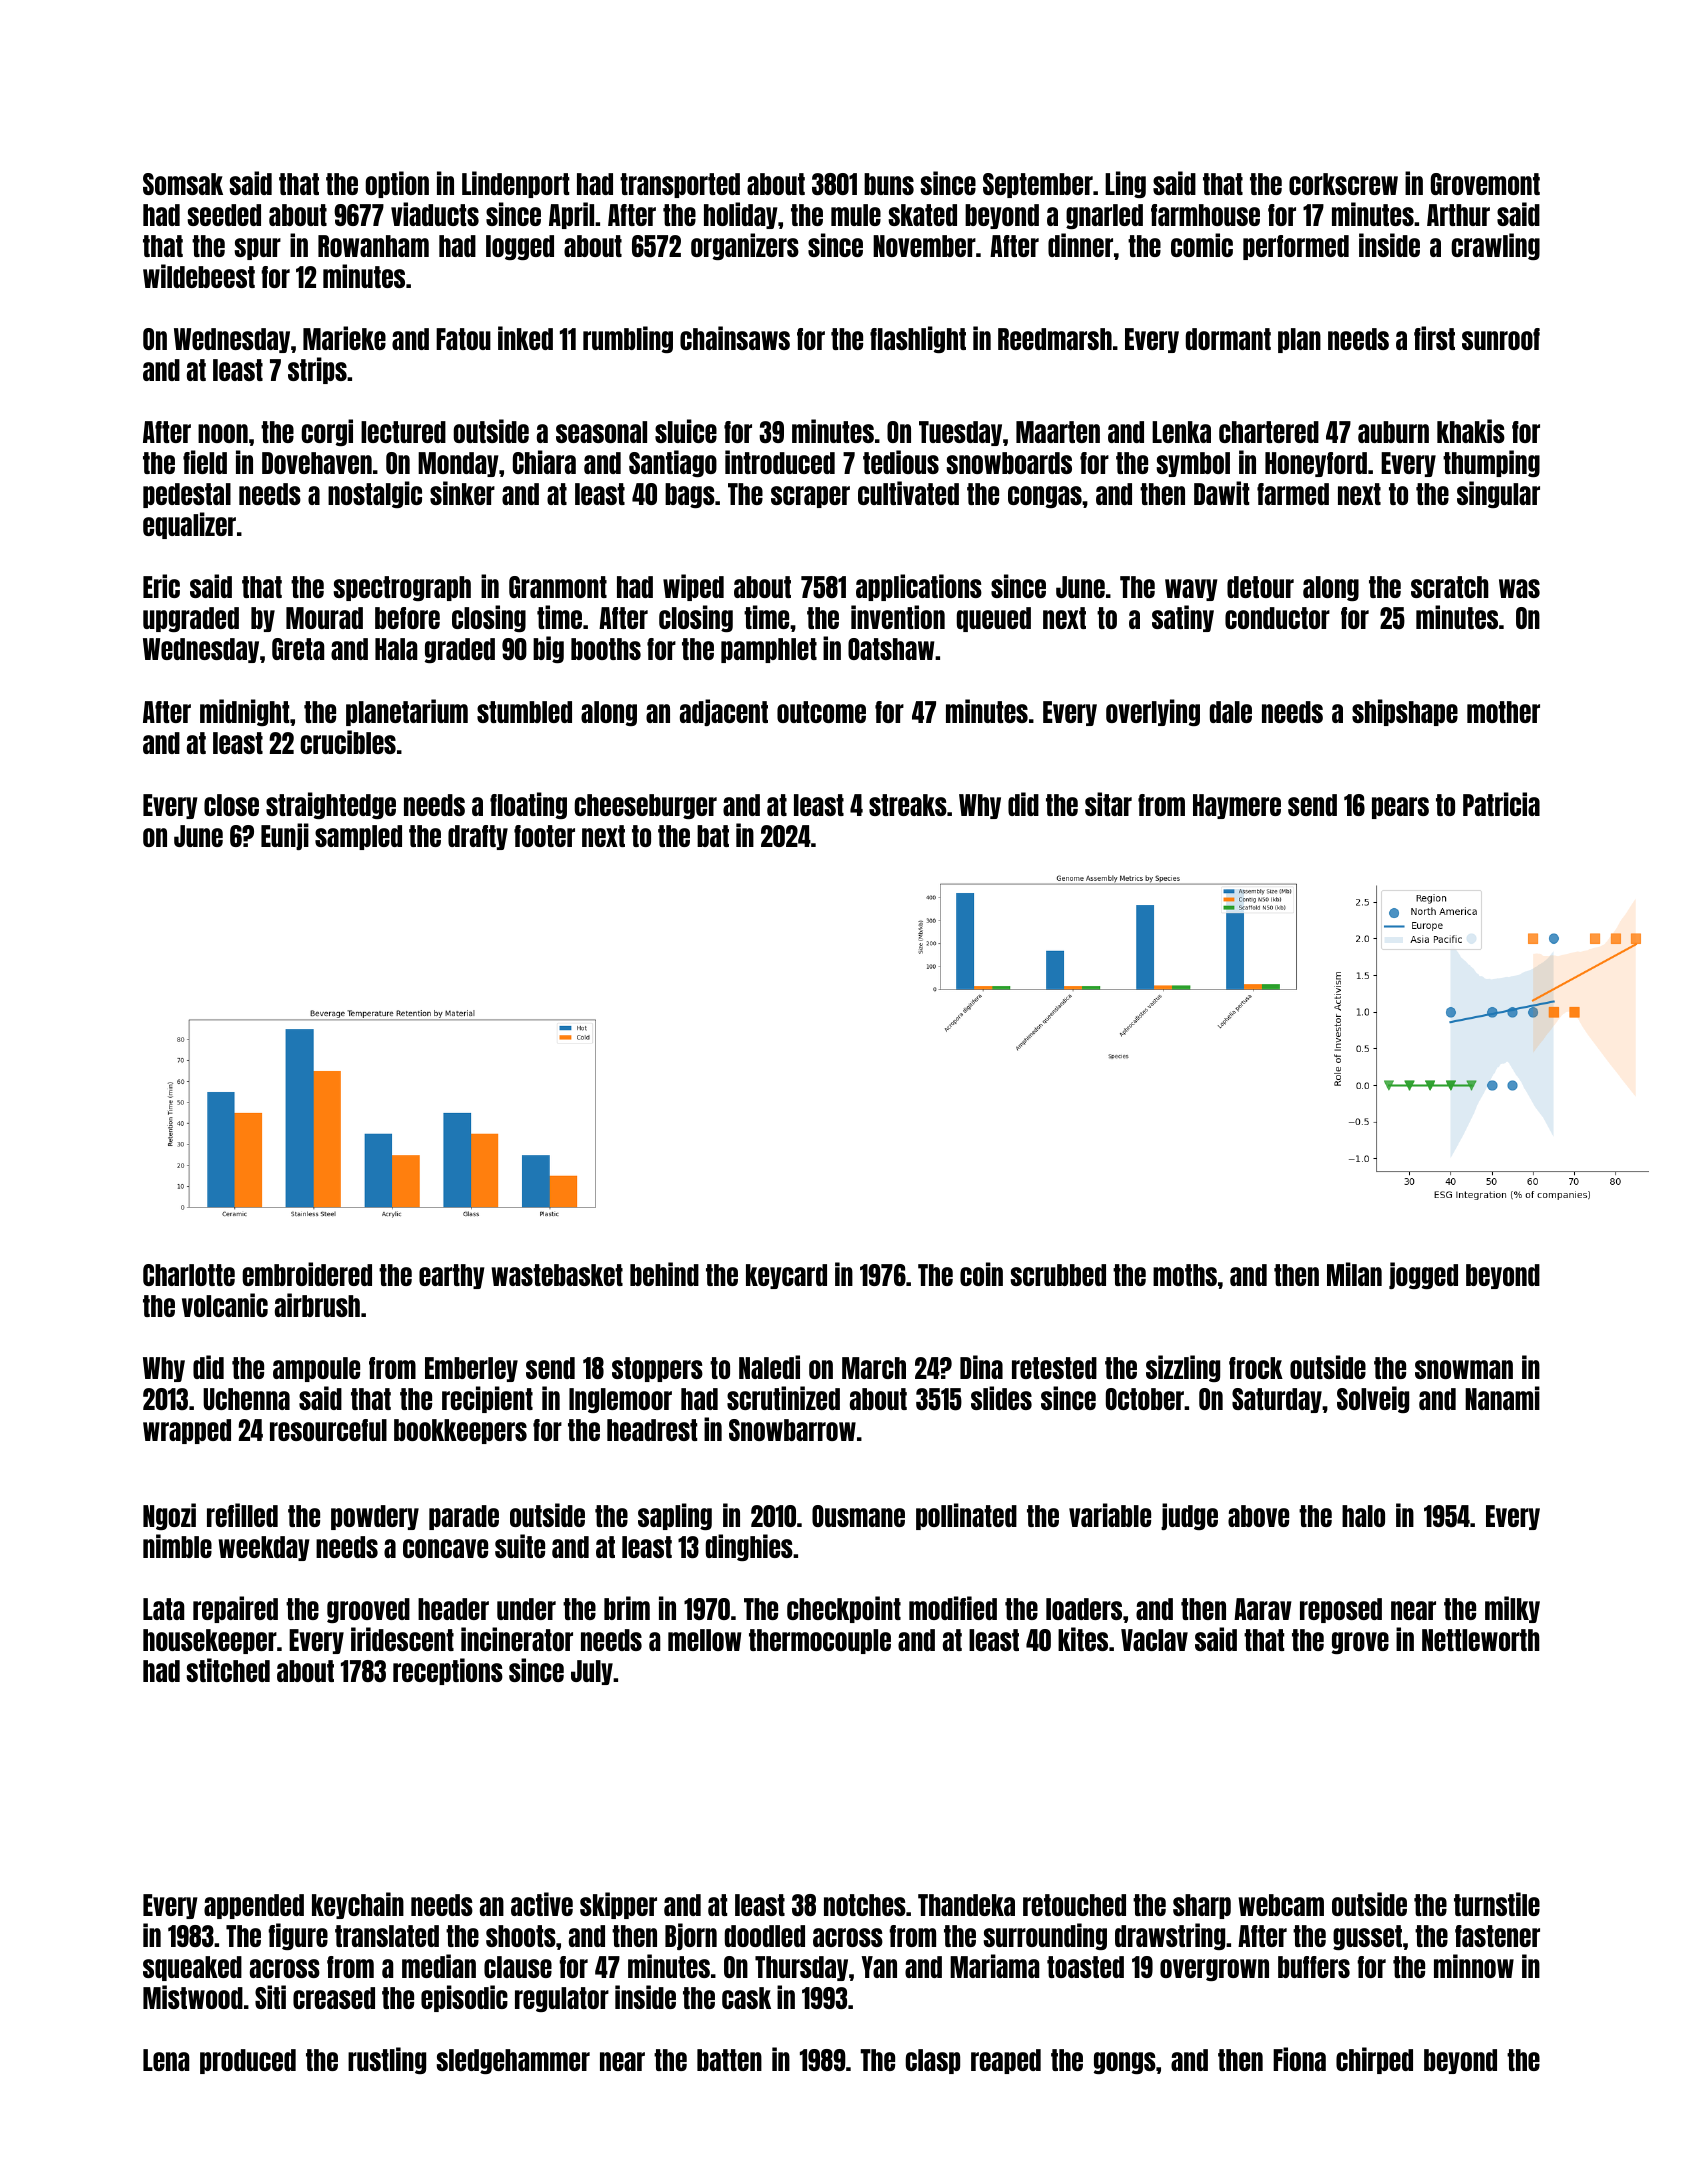  I want to click on khakis, so click(1471, 431).
